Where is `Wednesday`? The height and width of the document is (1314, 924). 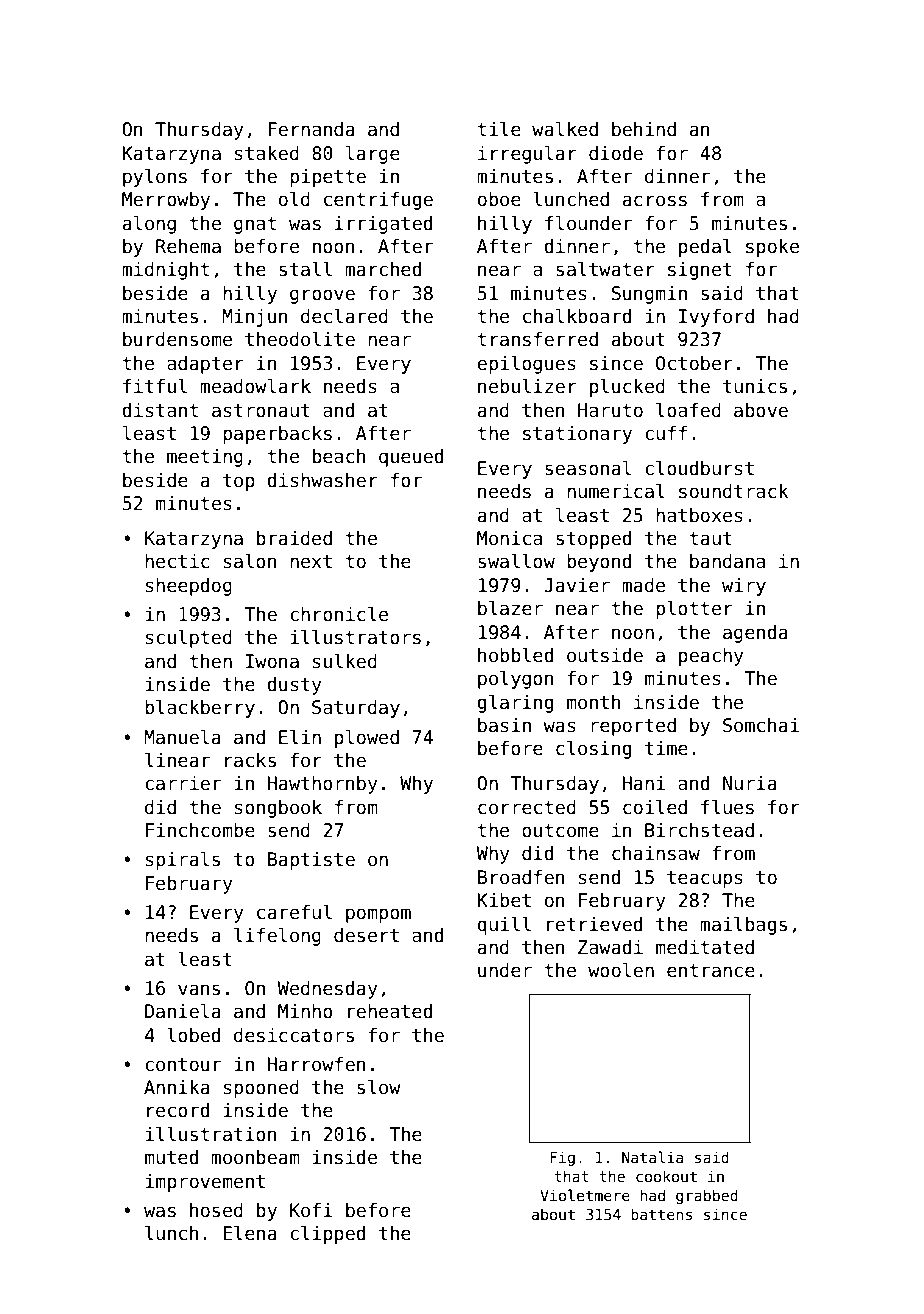
Wednesday is located at coordinates (327, 990).
